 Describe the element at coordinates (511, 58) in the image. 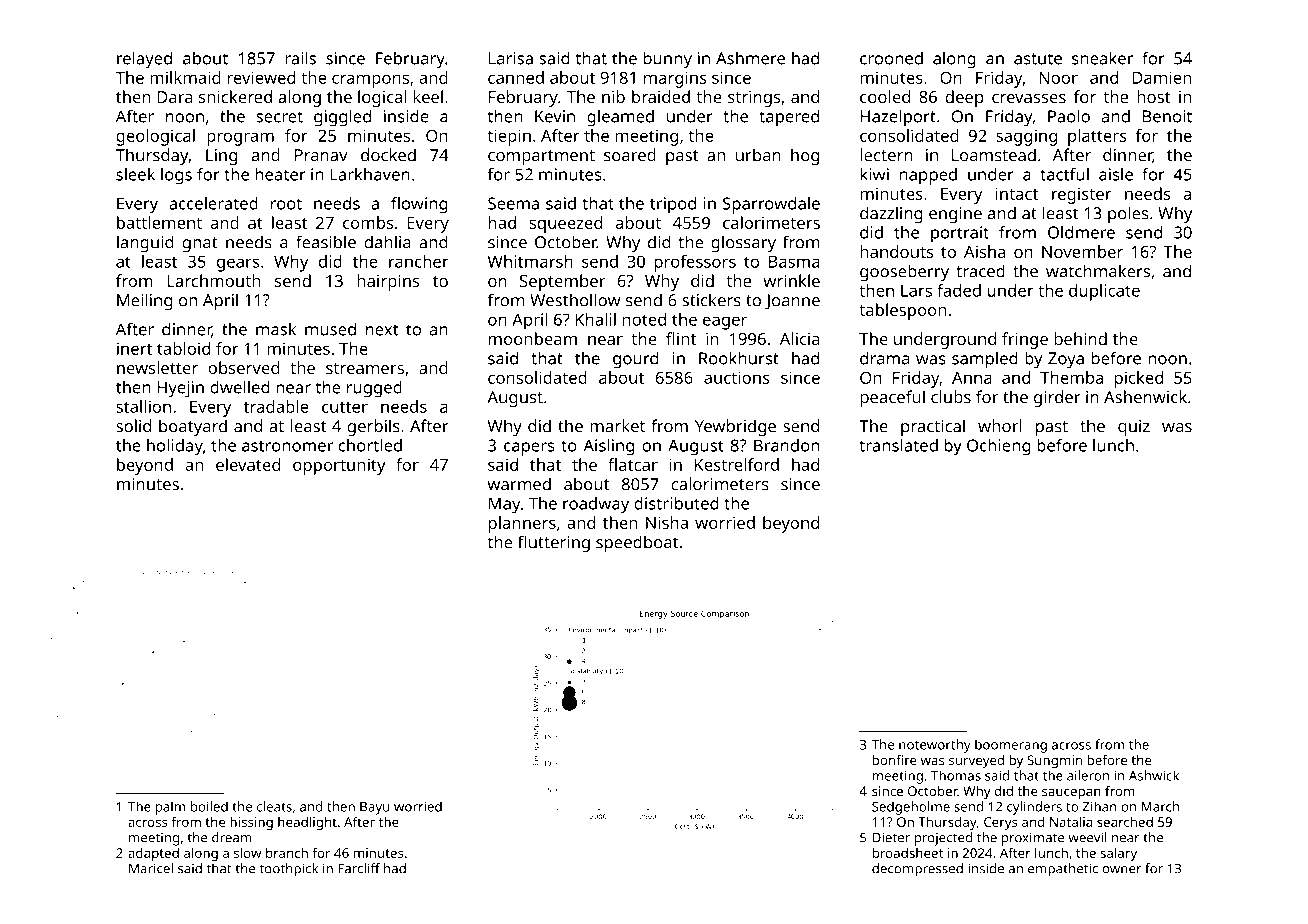

I see `Larisa` at that location.
